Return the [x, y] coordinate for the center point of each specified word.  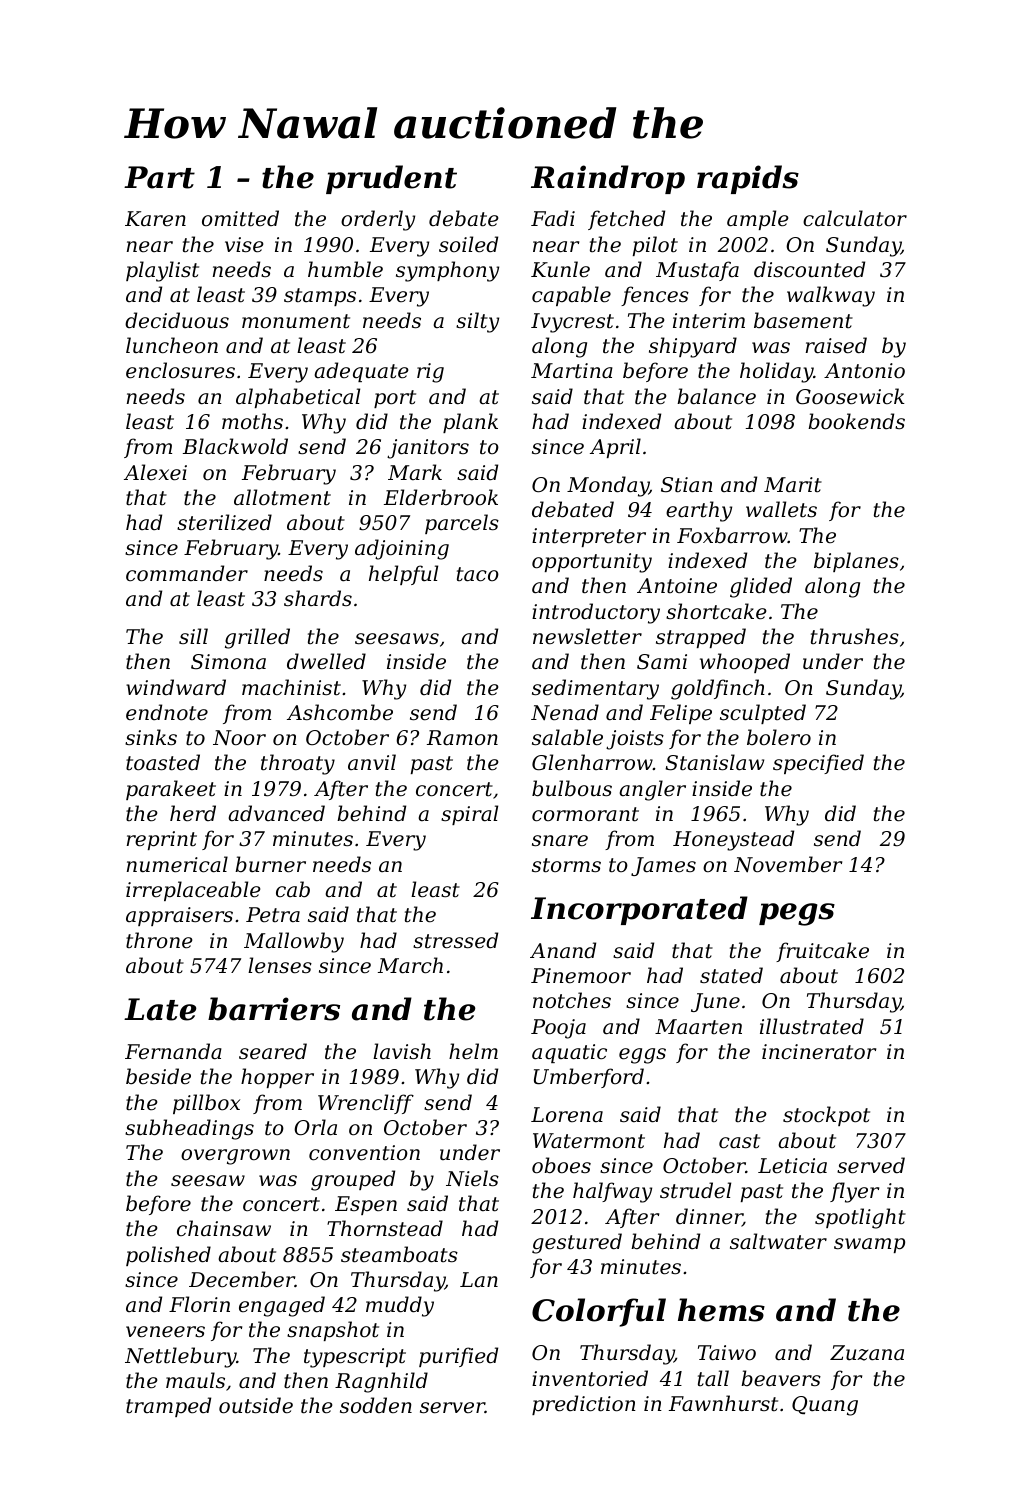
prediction [584, 1405]
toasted [163, 762]
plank [470, 423]
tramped [168, 1407]
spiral [469, 815]
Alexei [155, 472]
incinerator [819, 1052]
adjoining [402, 549]
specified [818, 764]
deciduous [177, 320]
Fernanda [173, 1051]
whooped [745, 663]
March [410, 965]
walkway [831, 296]
